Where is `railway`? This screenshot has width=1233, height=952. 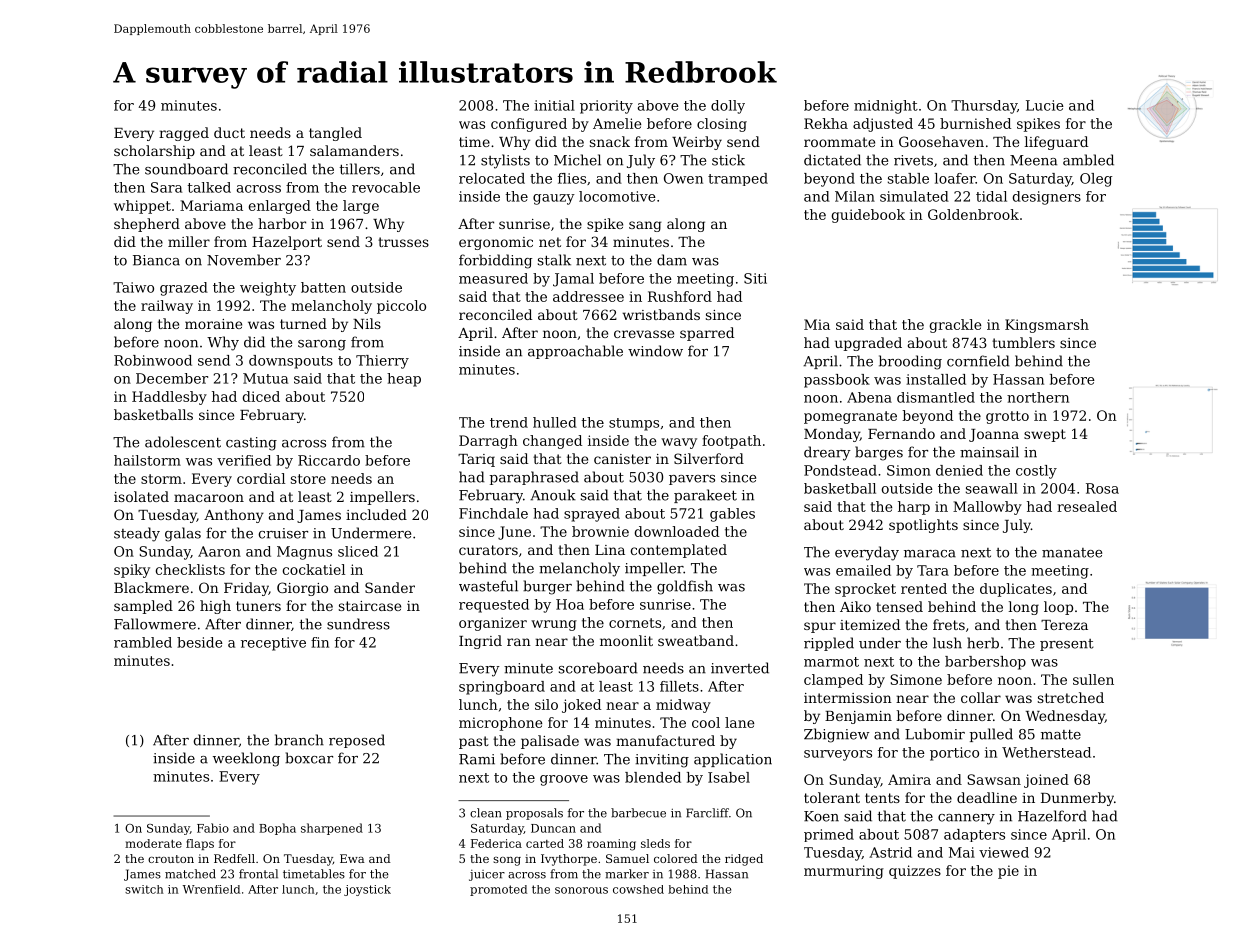 railway is located at coordinates (167, 307).
